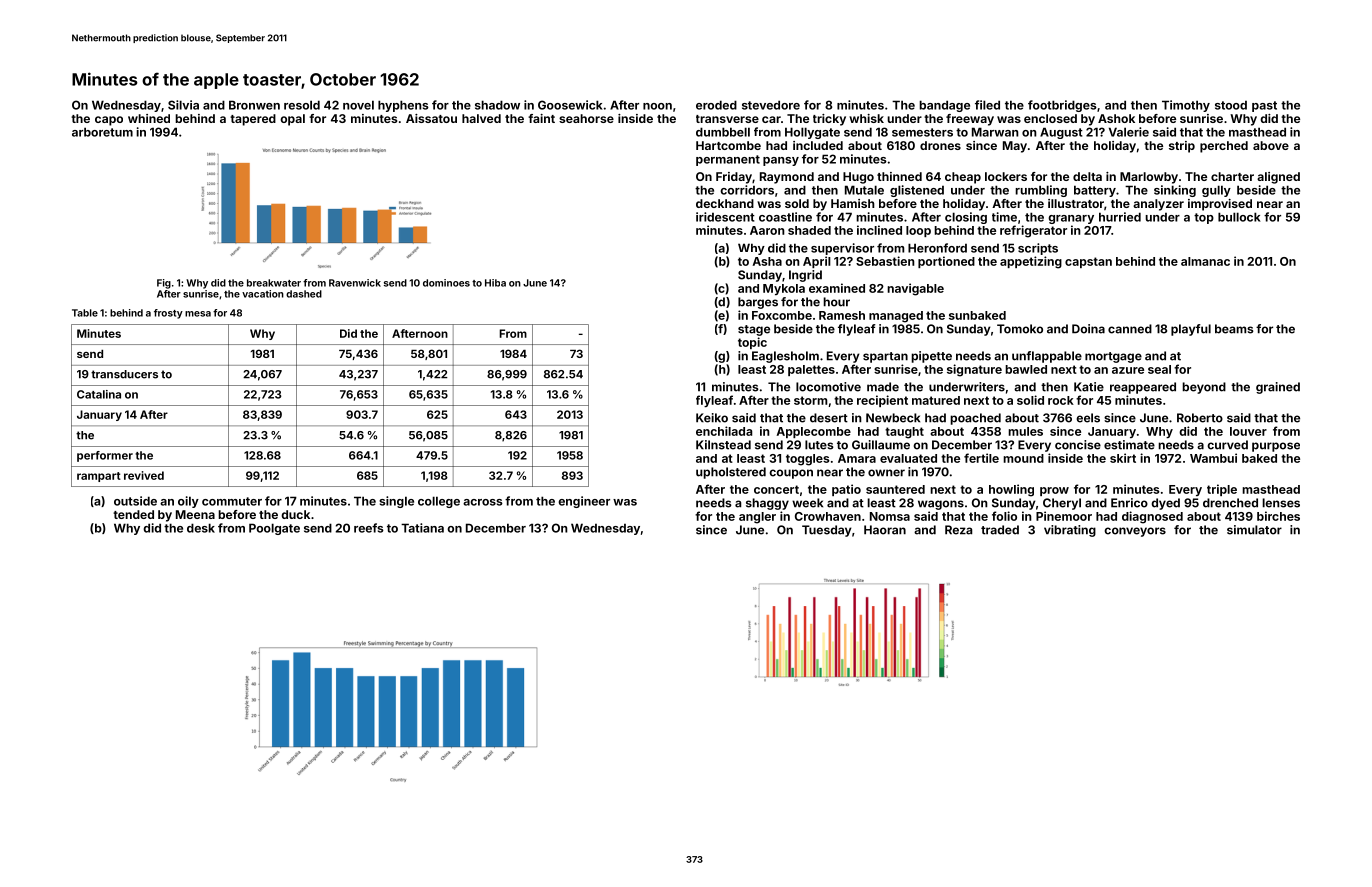 This screenshot has width=1372, height=887. What do you see at coordinates (144, 475) in the screenshot?
I see `revived` at bounding box center [144, 475].
